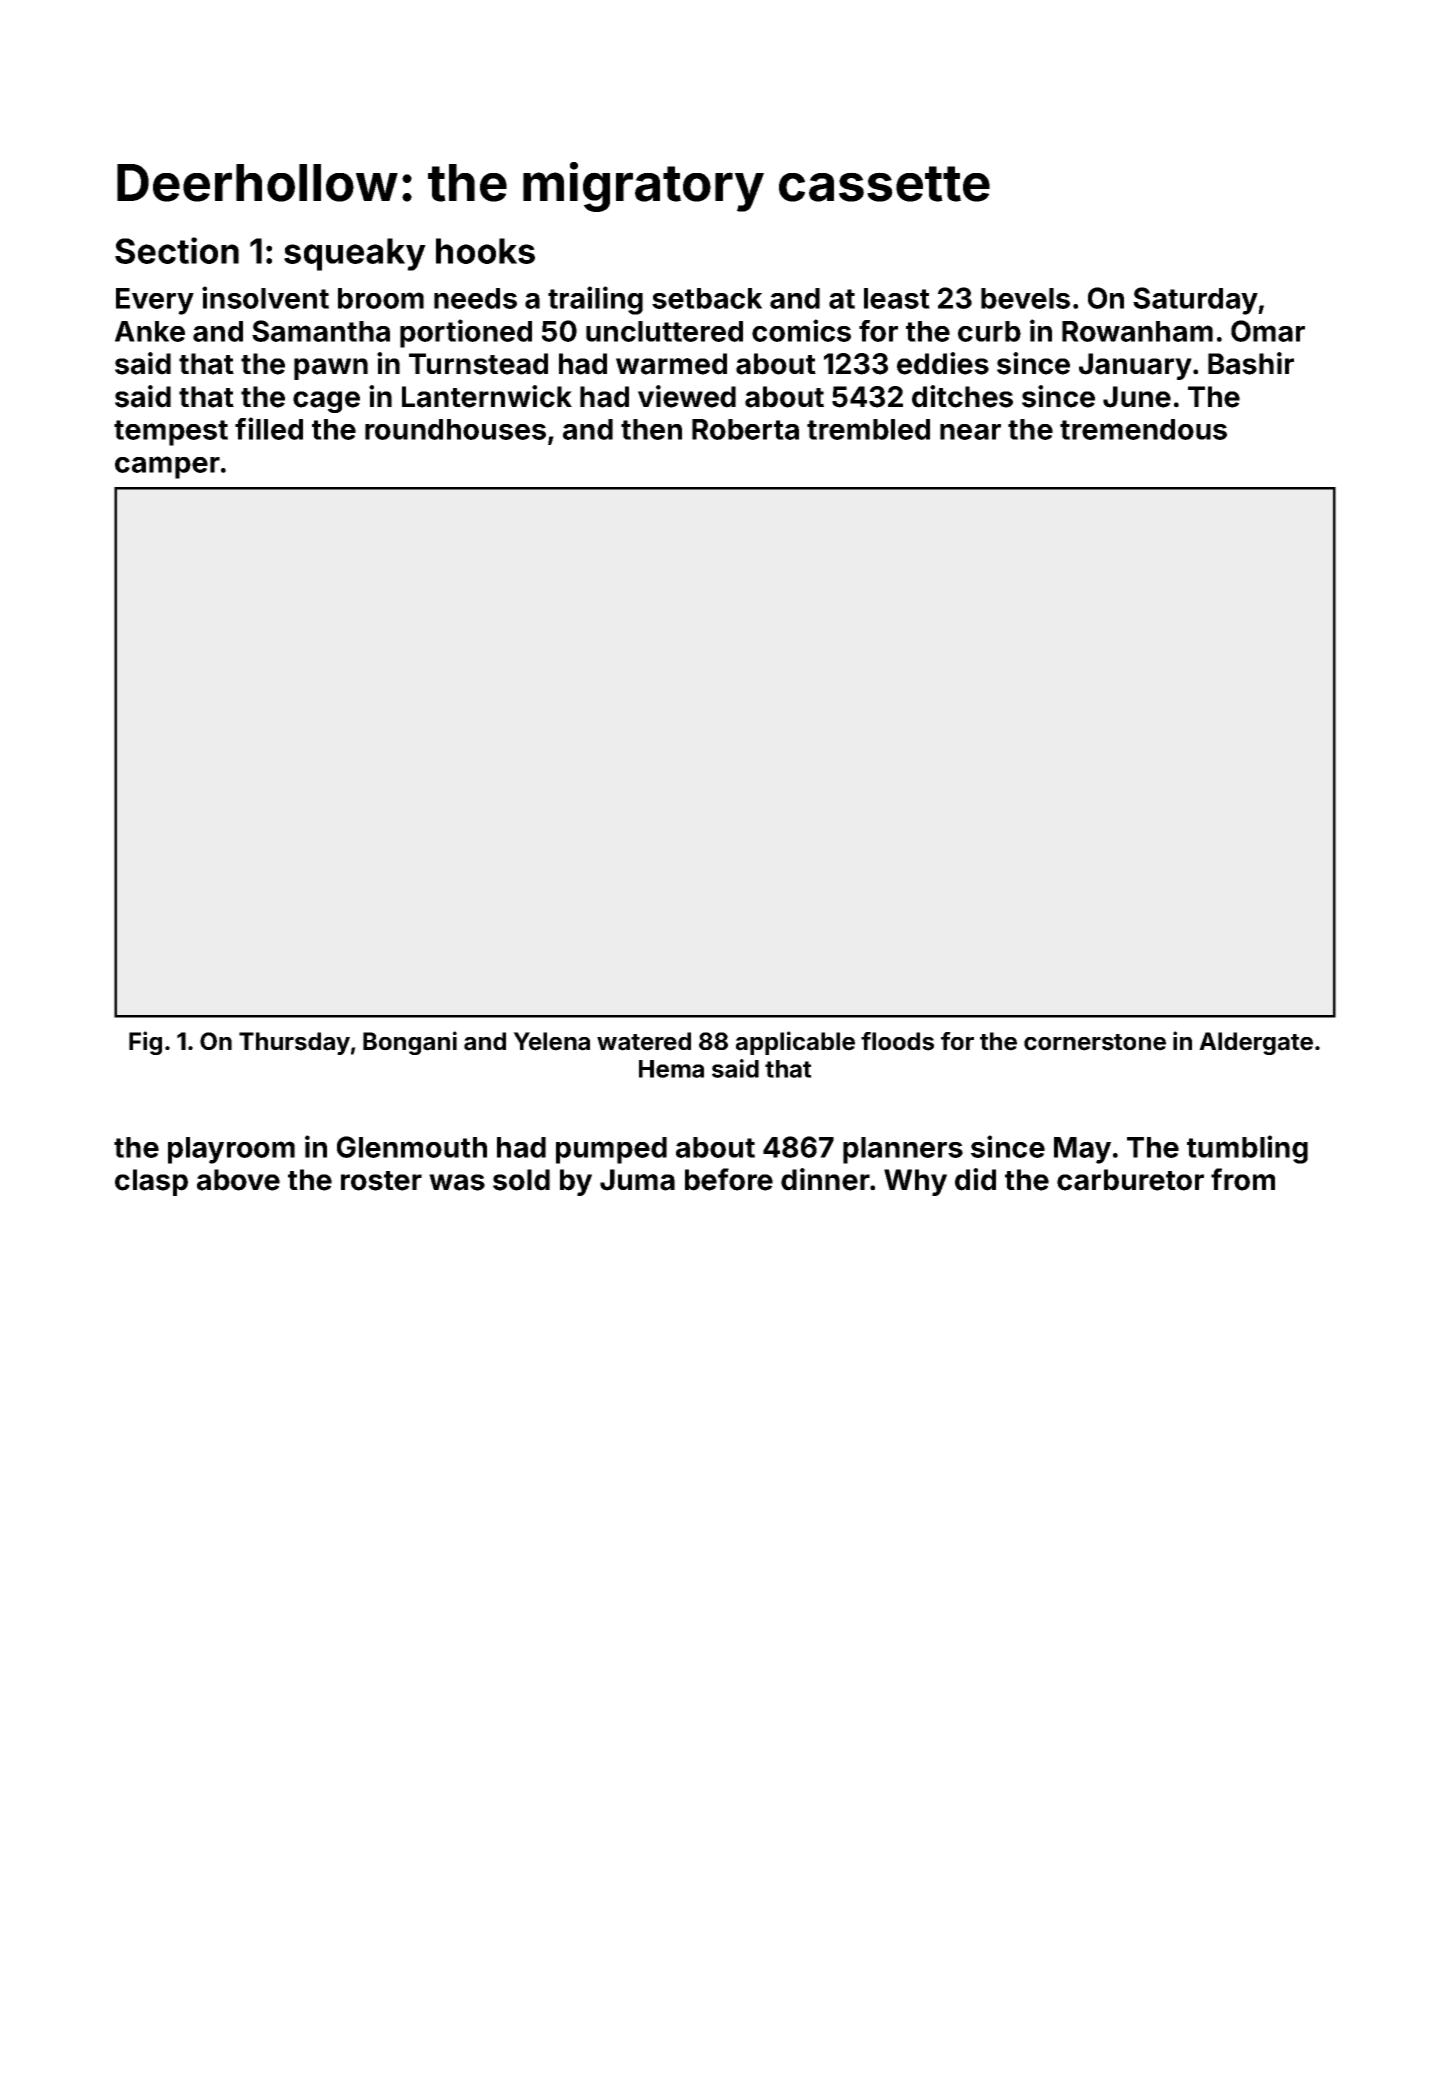  Describe the element at coordinates (644, 1041) in the image. I see `watered` at that location.
